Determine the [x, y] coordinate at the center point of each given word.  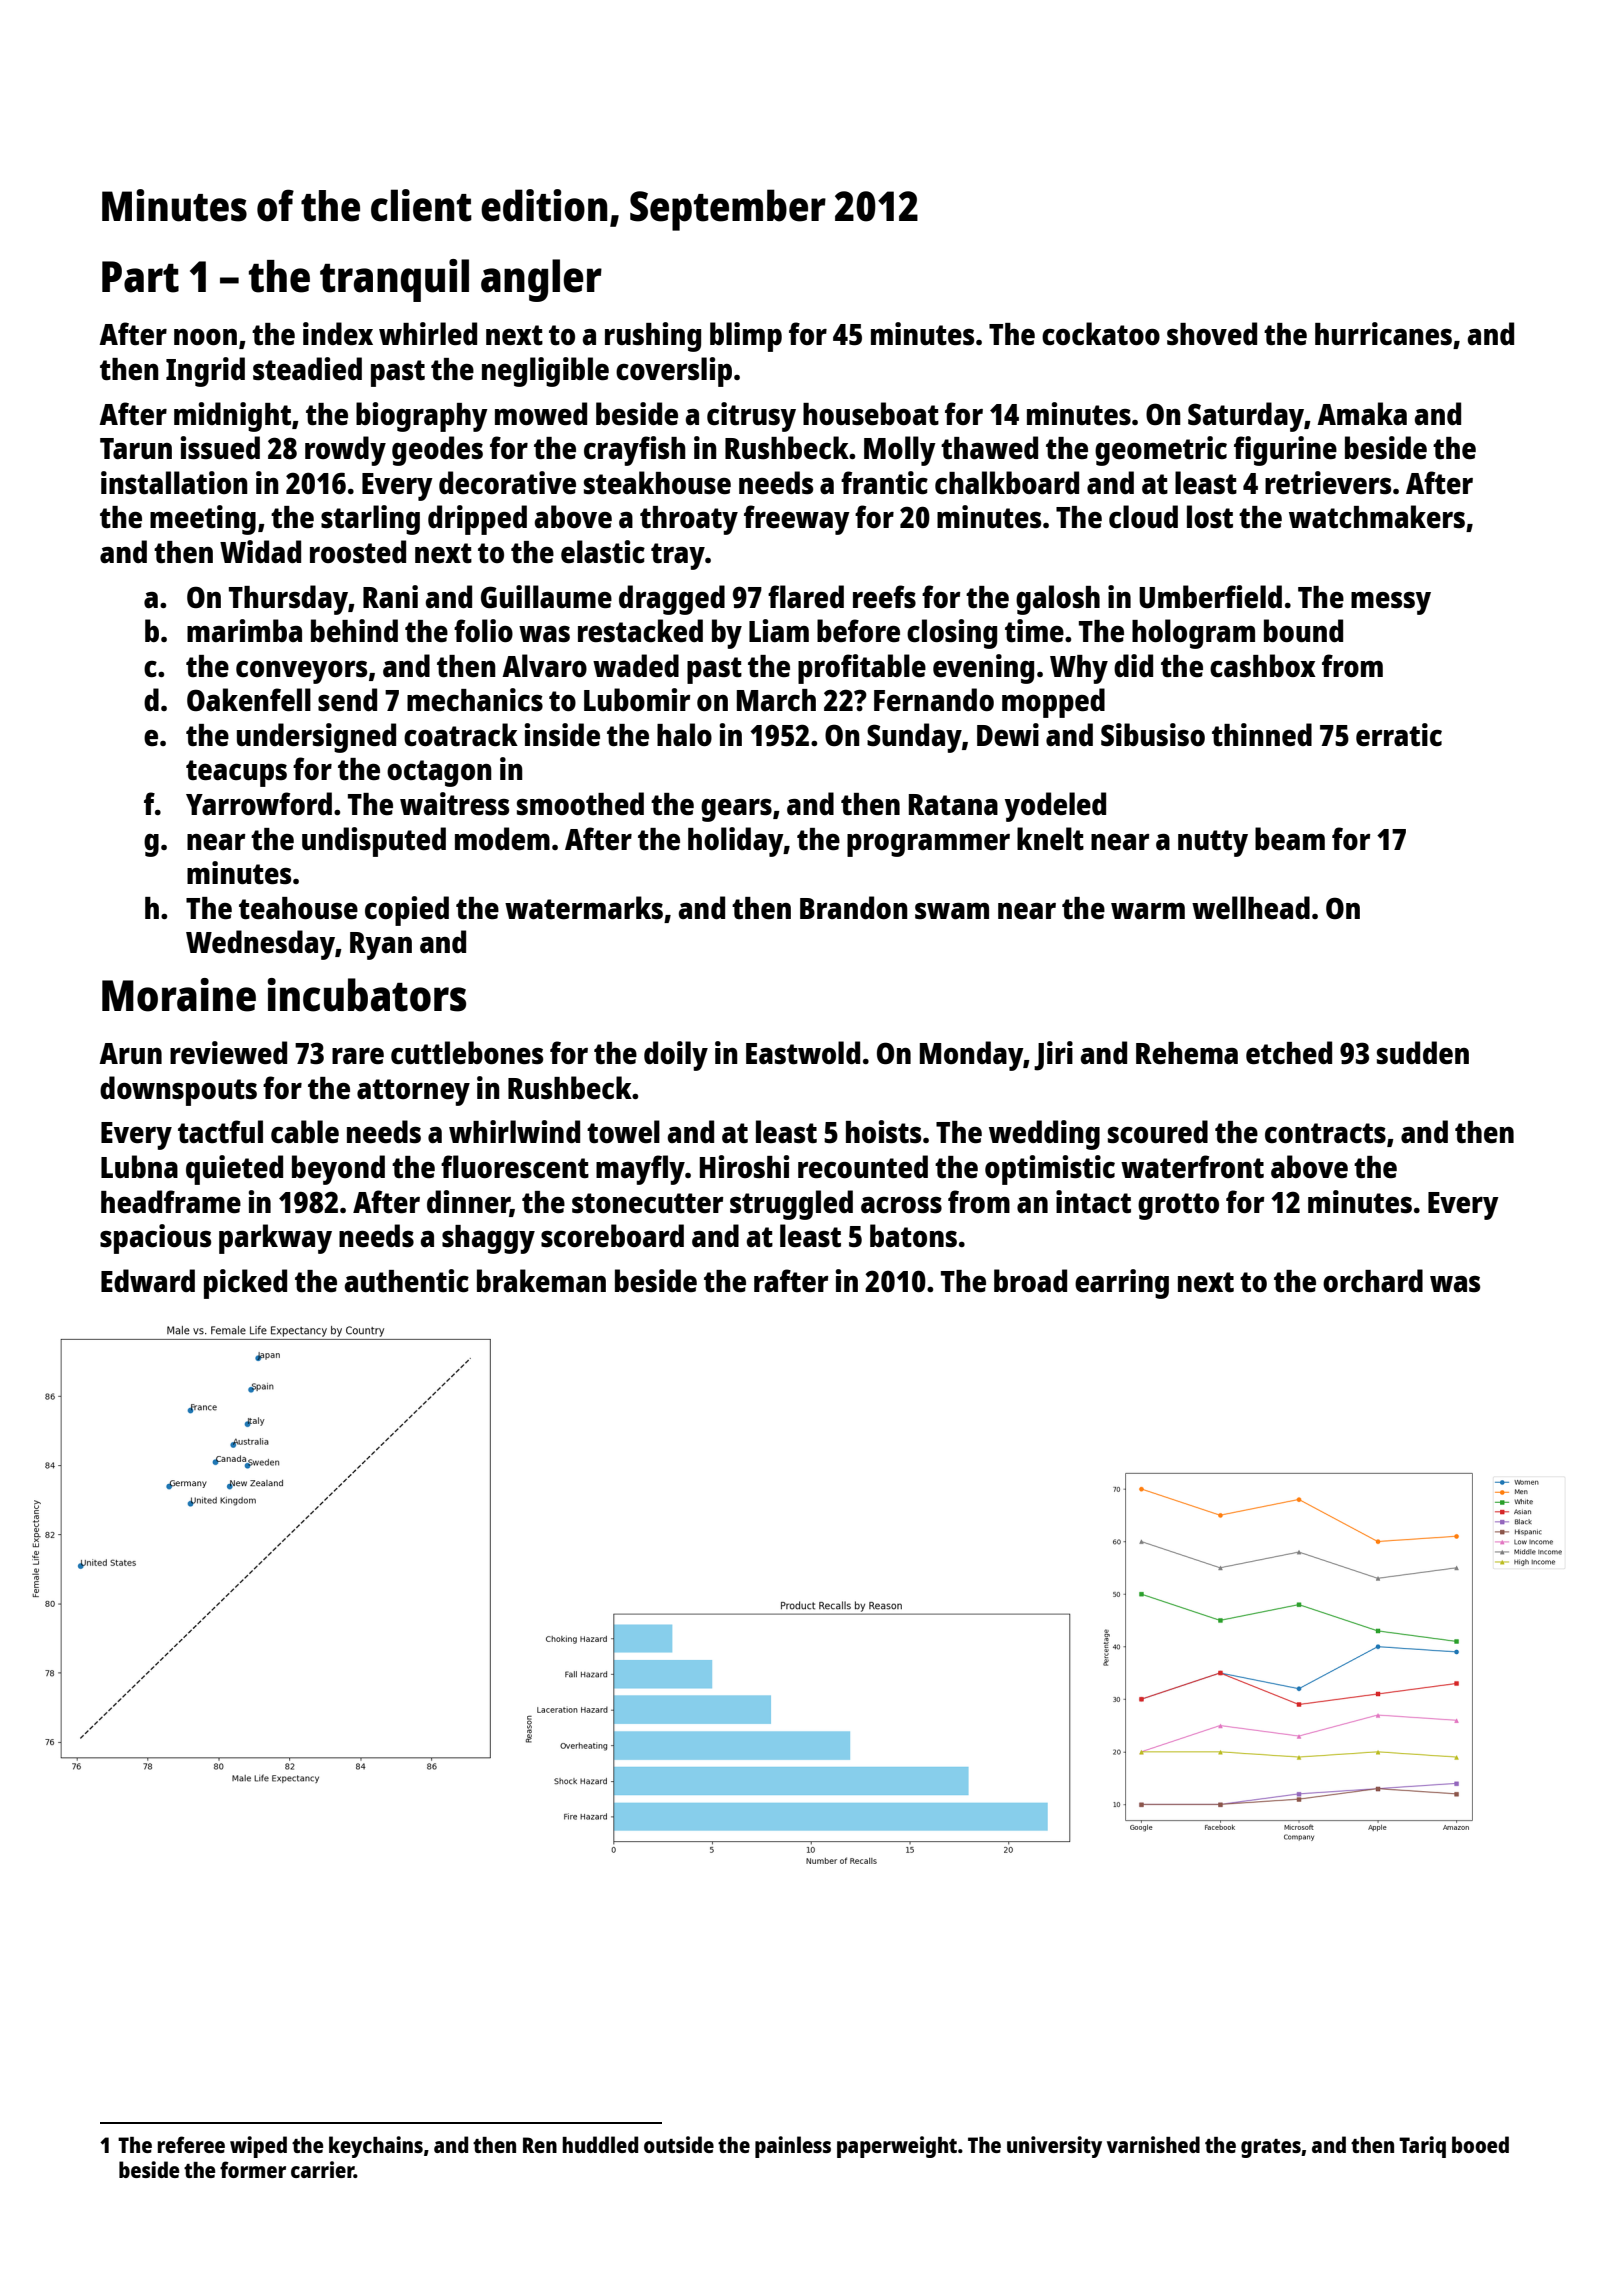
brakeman [541, 1280]
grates [1271, 2148]
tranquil [394, 280]
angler [541, 280]
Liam [779, 630]
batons [913, 1235]
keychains [376, 2147]
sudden [1423, 1053]
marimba [244, 630]
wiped [258, 2147]
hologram [1193, 634]
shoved [1212, 334]
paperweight [897, 2147]
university [1054, 2147]
